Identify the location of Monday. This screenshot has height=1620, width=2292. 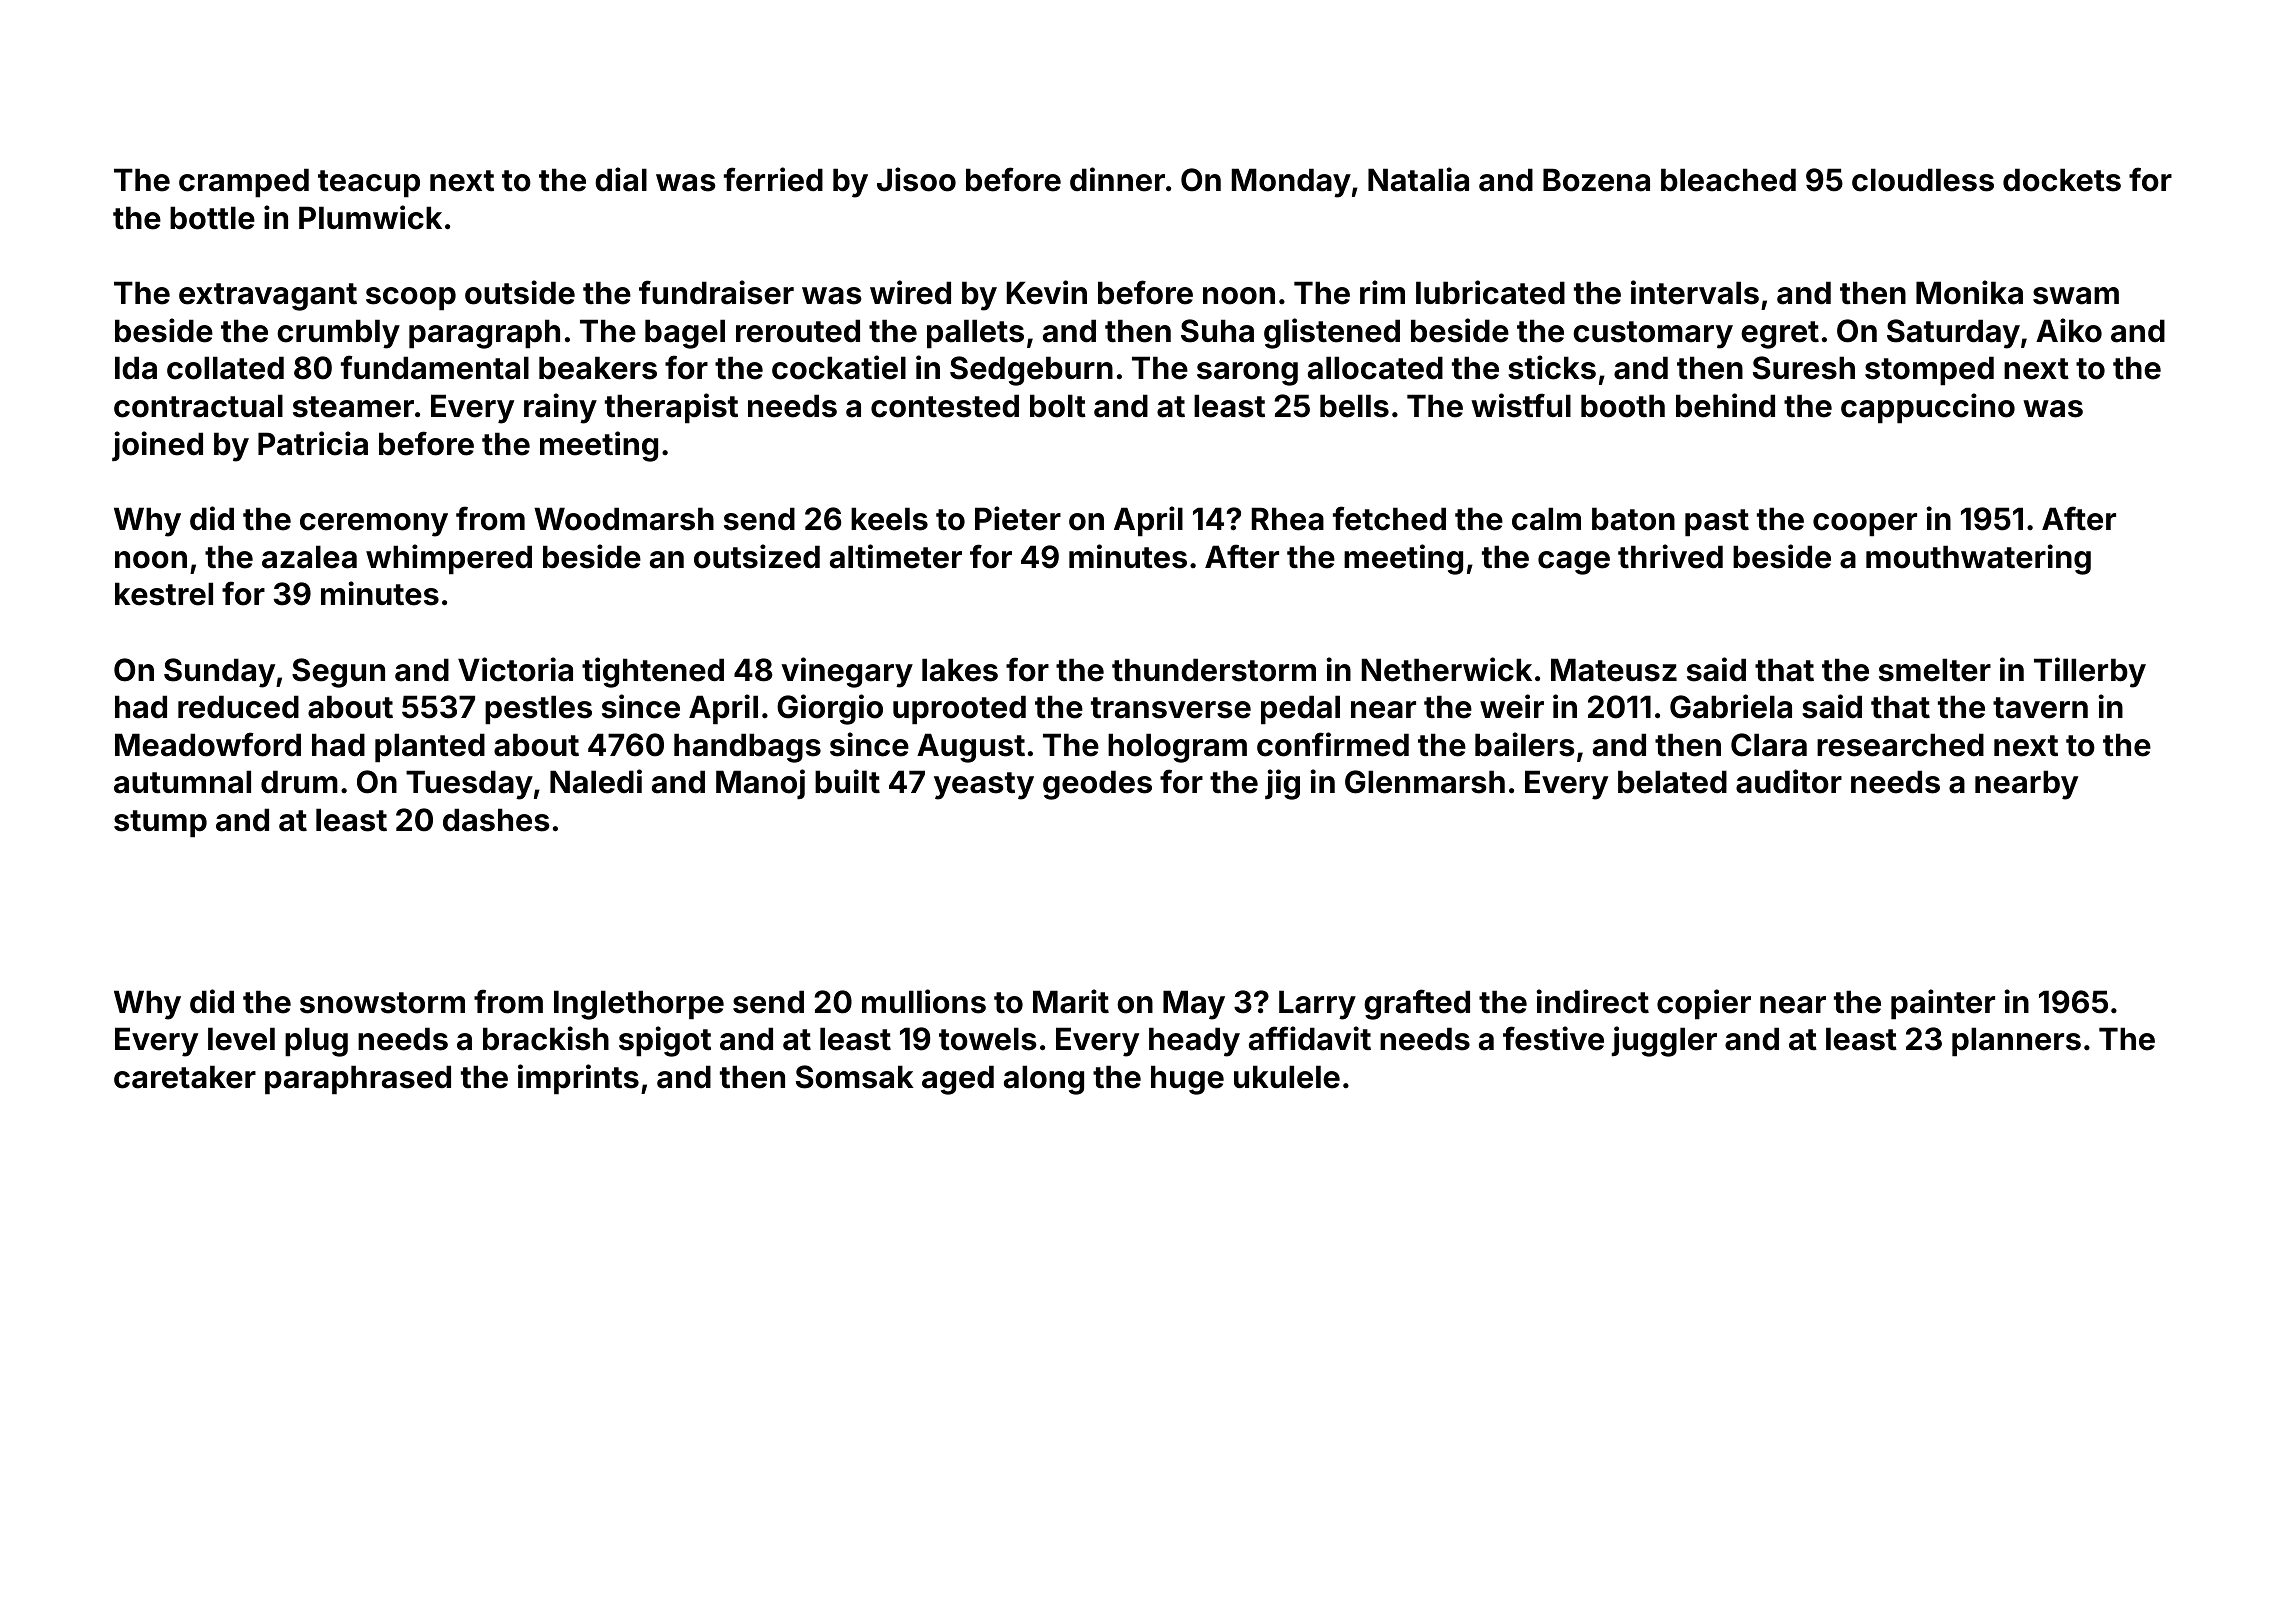
(1291, 183).
